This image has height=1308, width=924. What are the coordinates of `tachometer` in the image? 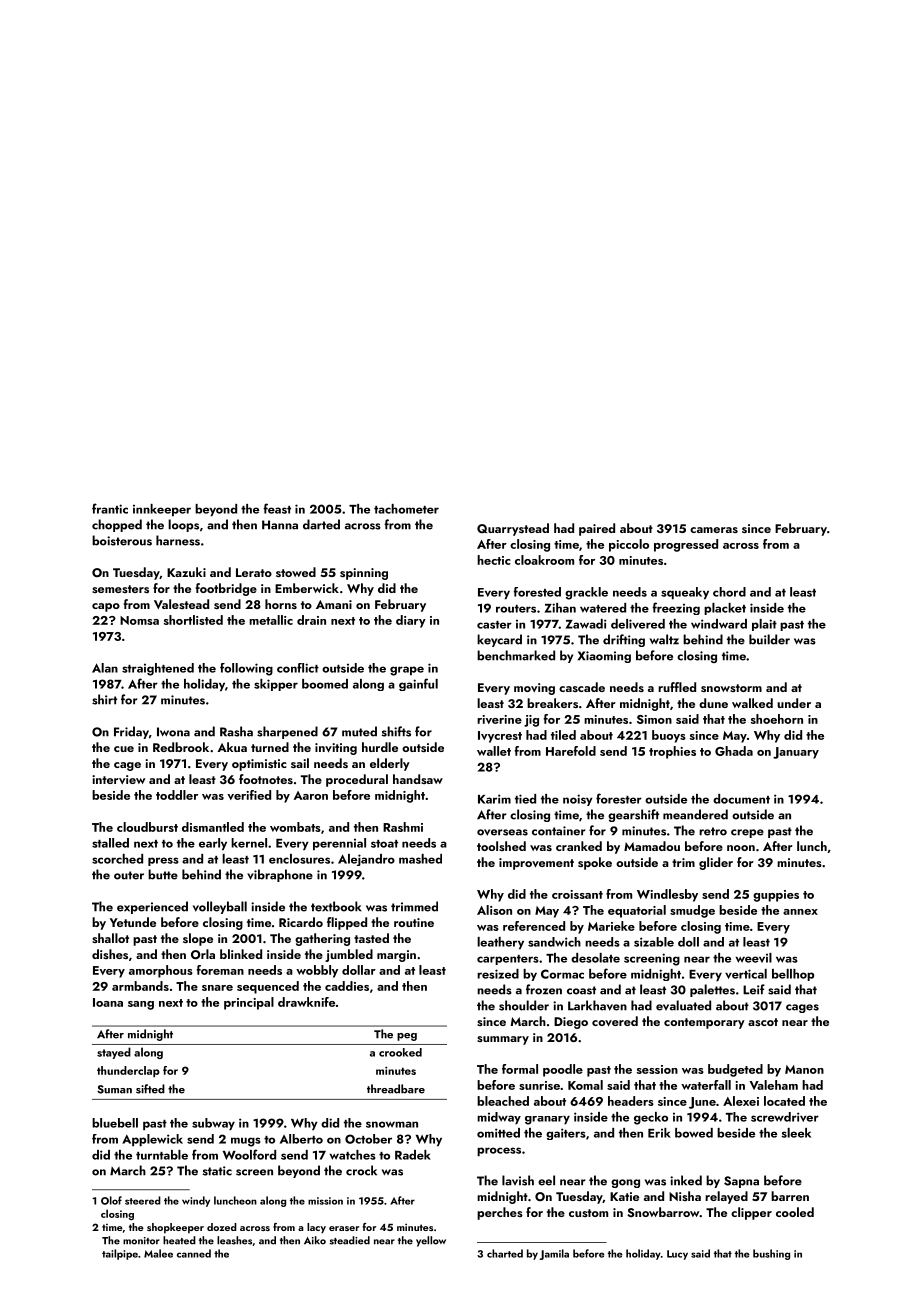 It's located at (406, 509).
